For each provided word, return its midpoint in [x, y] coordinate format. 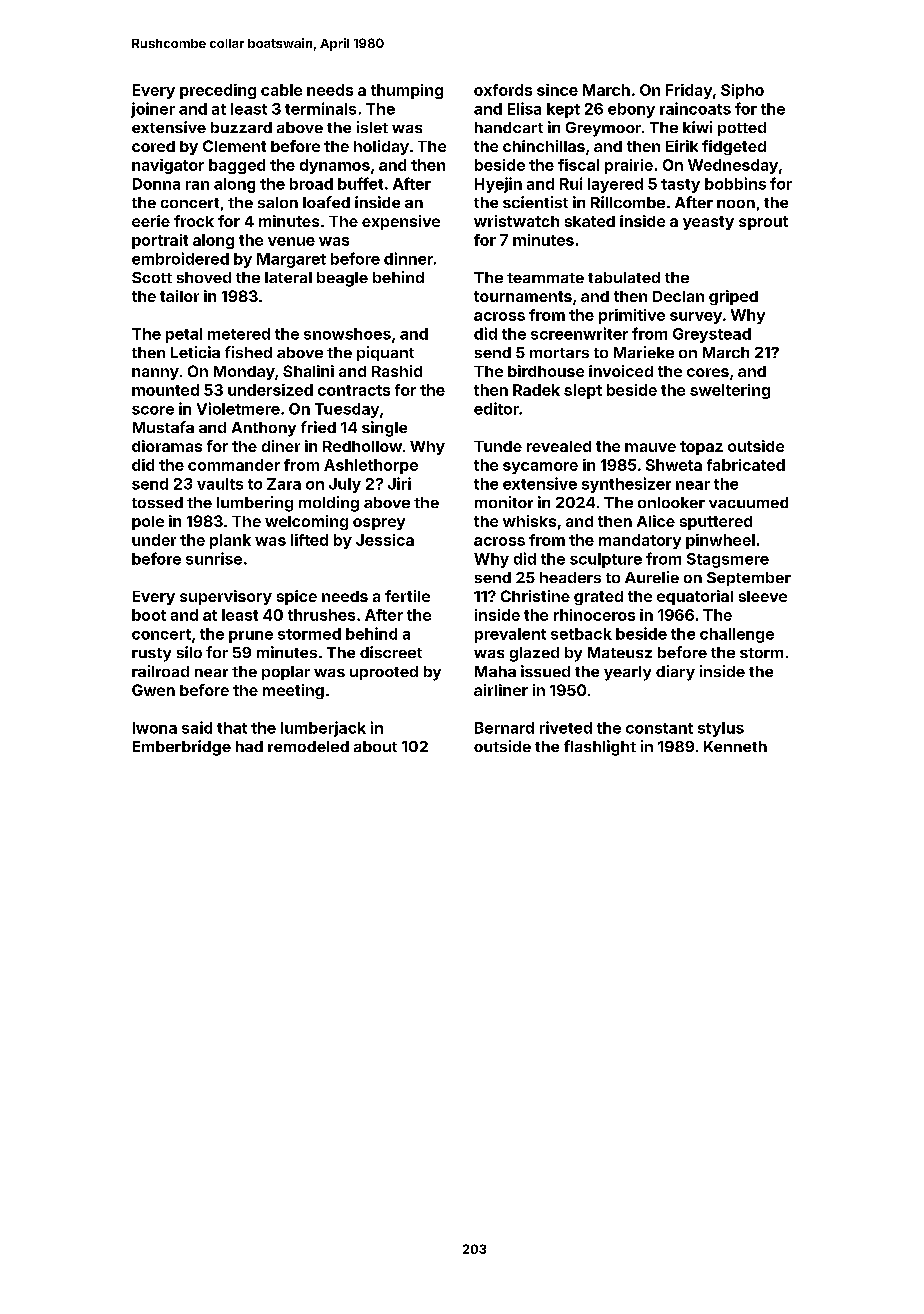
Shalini [308, 371]
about [375, 746]
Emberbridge [182, 748]
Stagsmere [728, 560]
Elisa [524, 108]
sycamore [540, 468]
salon [278, 202]
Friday [689, 91]
